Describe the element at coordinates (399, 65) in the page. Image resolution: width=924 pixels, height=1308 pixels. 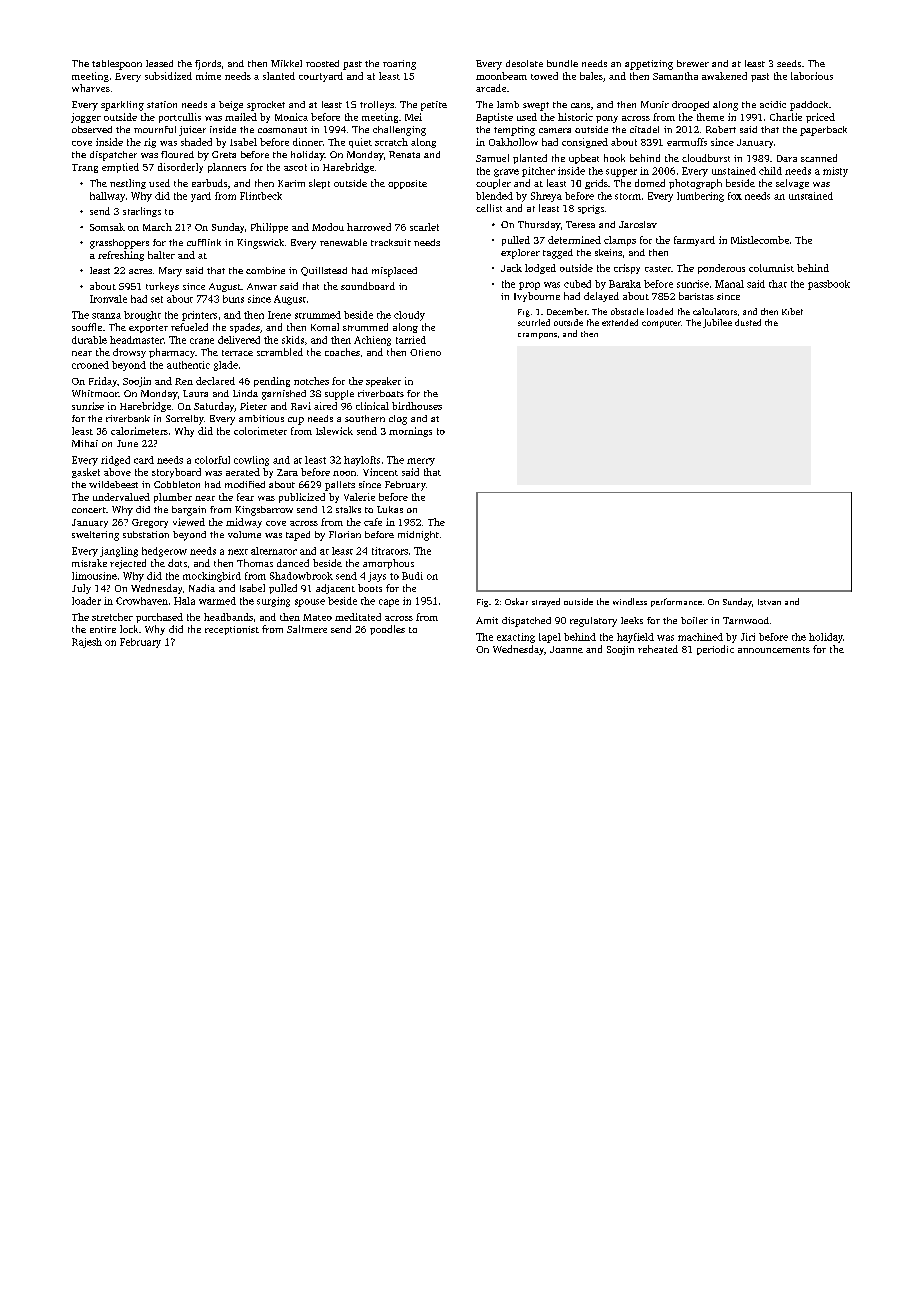
I see `roaring` at that location.
